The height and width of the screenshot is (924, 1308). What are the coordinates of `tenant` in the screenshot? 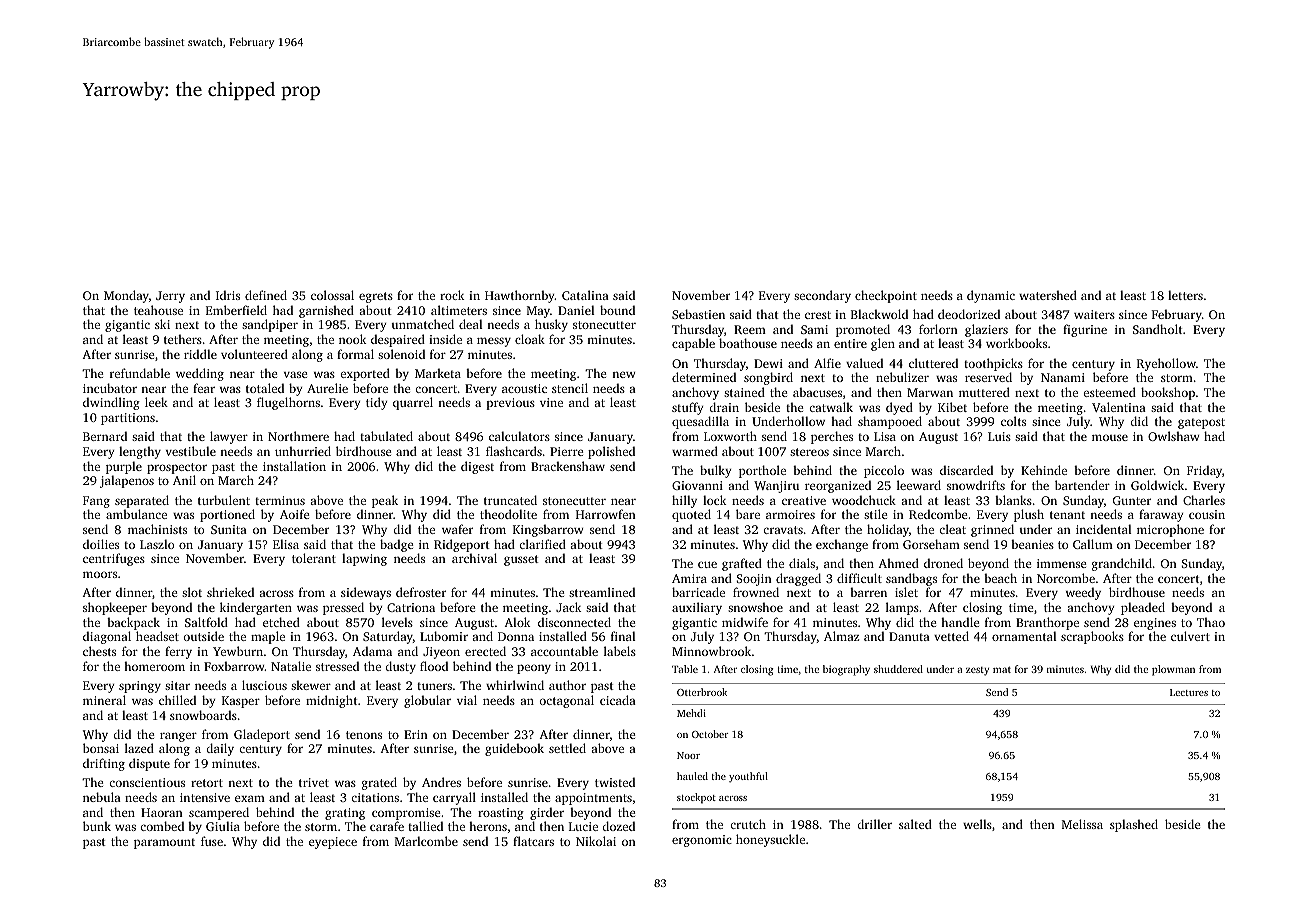 It's located at (1067, 515).
